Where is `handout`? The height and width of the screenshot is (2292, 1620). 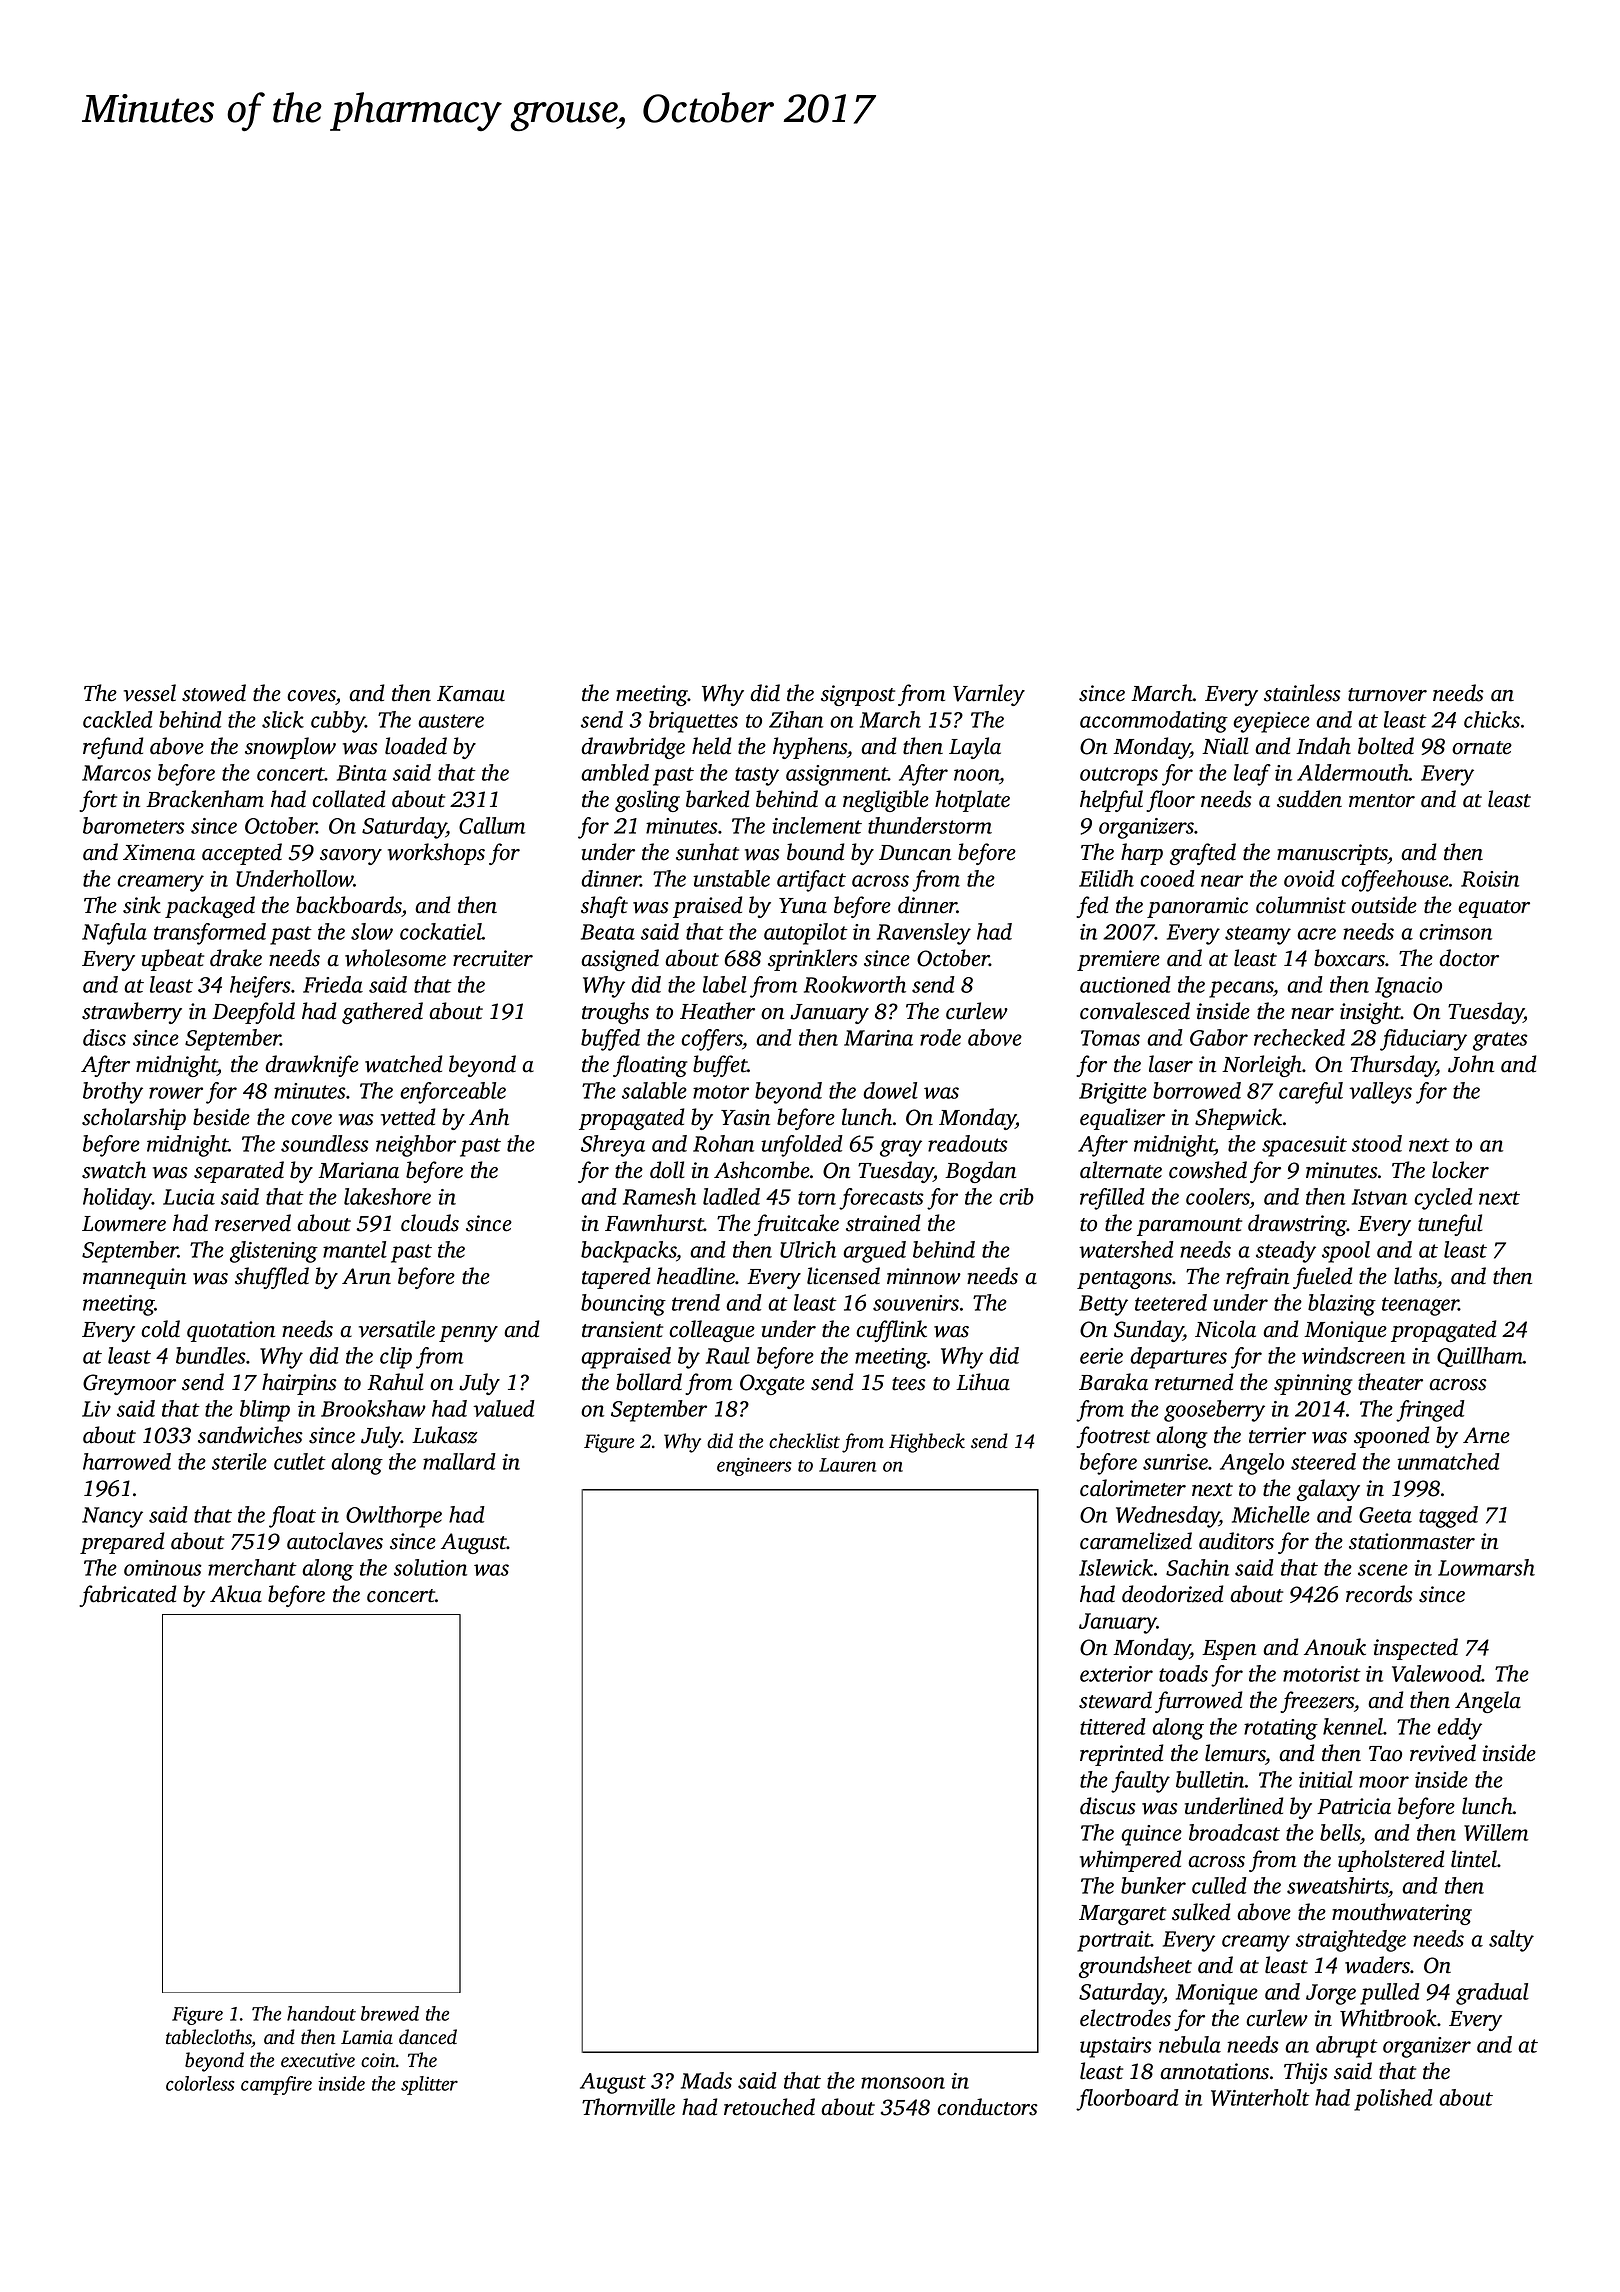 handout is located at coordinates (321, 2013).
